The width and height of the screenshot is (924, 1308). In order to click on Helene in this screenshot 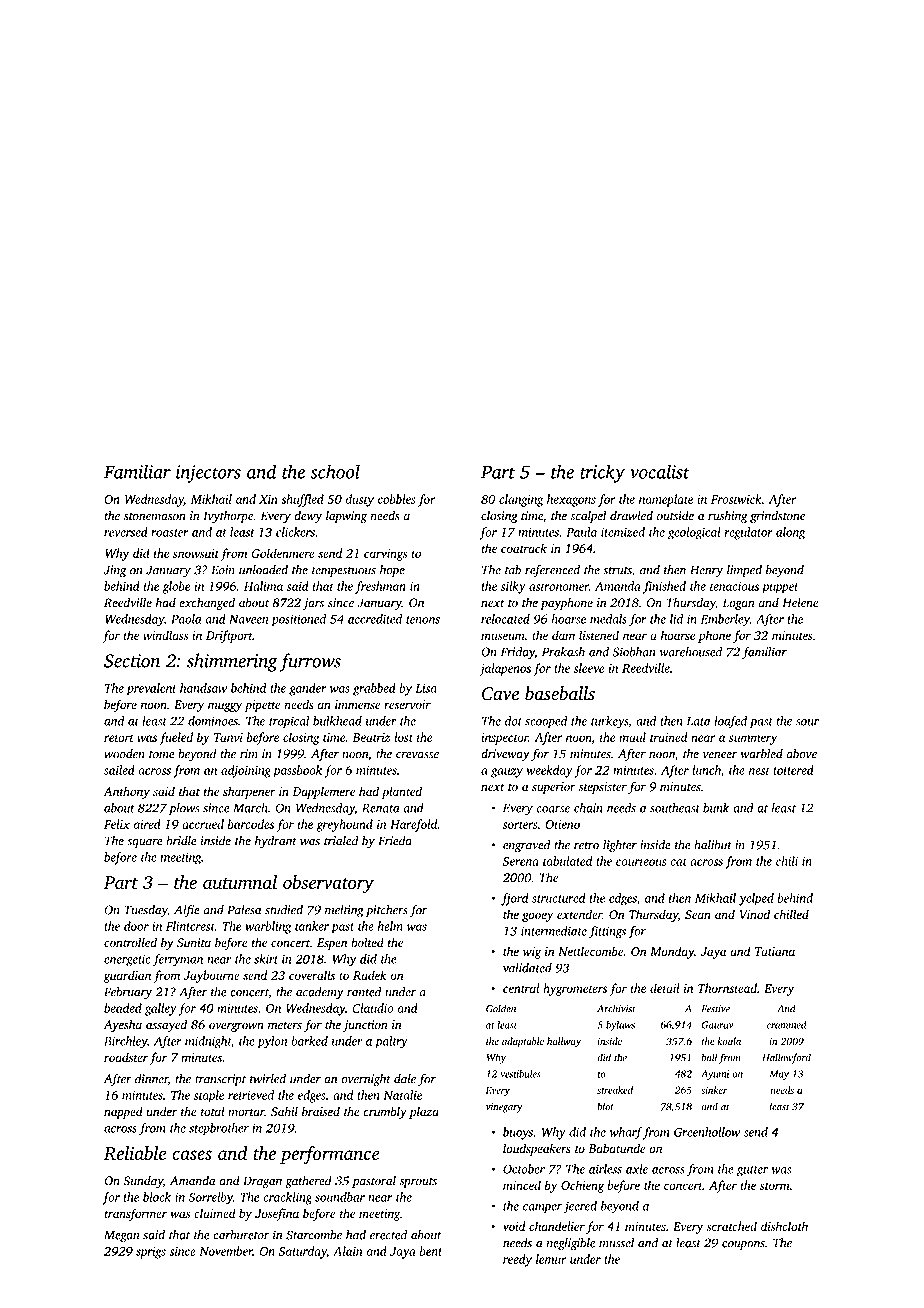, I will do `click(800, 602)`.
